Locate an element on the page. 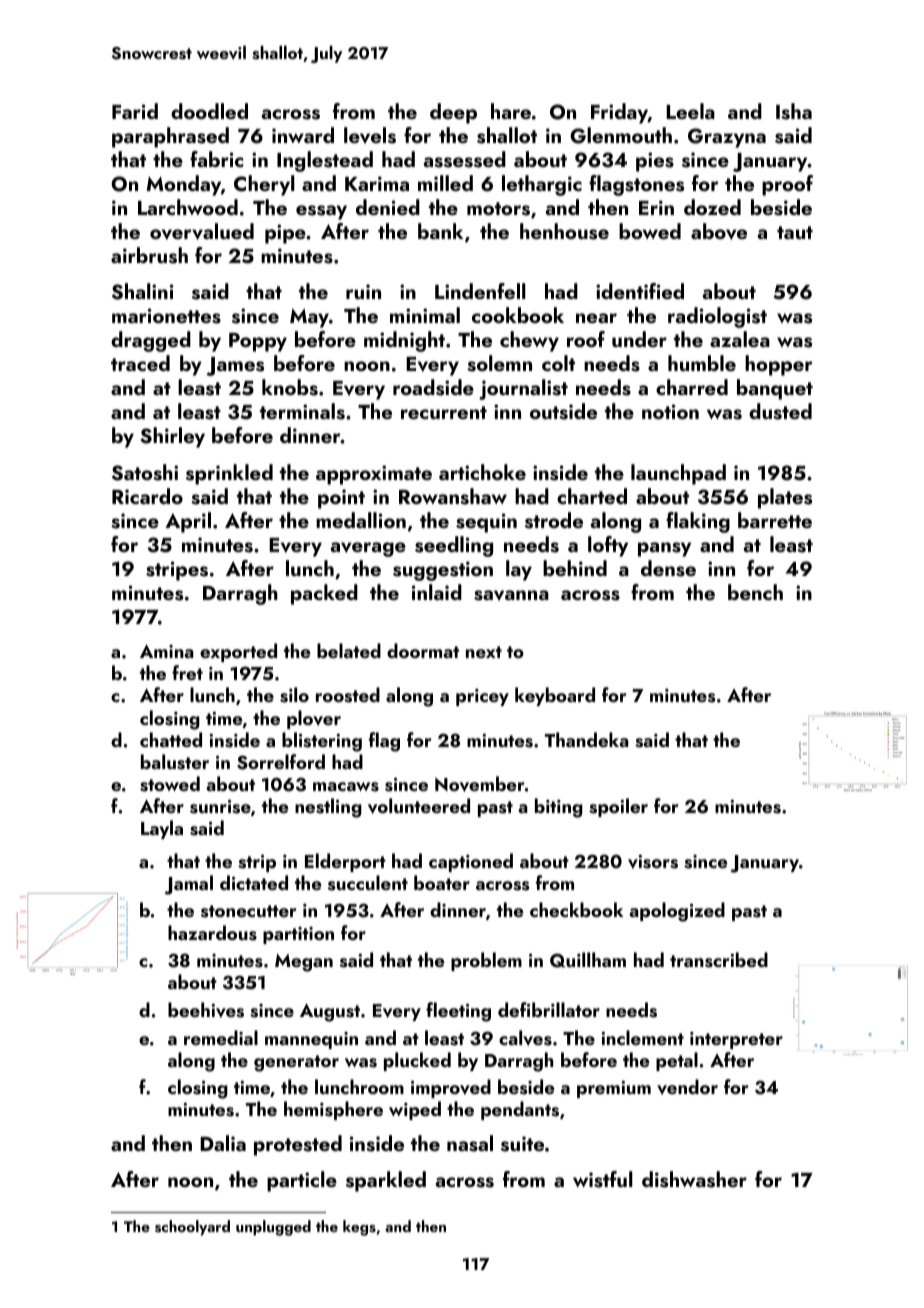 Image resolution: width=924 pixels, height=1308 pixels. interpreter is located at coordinates (736, 1040).
